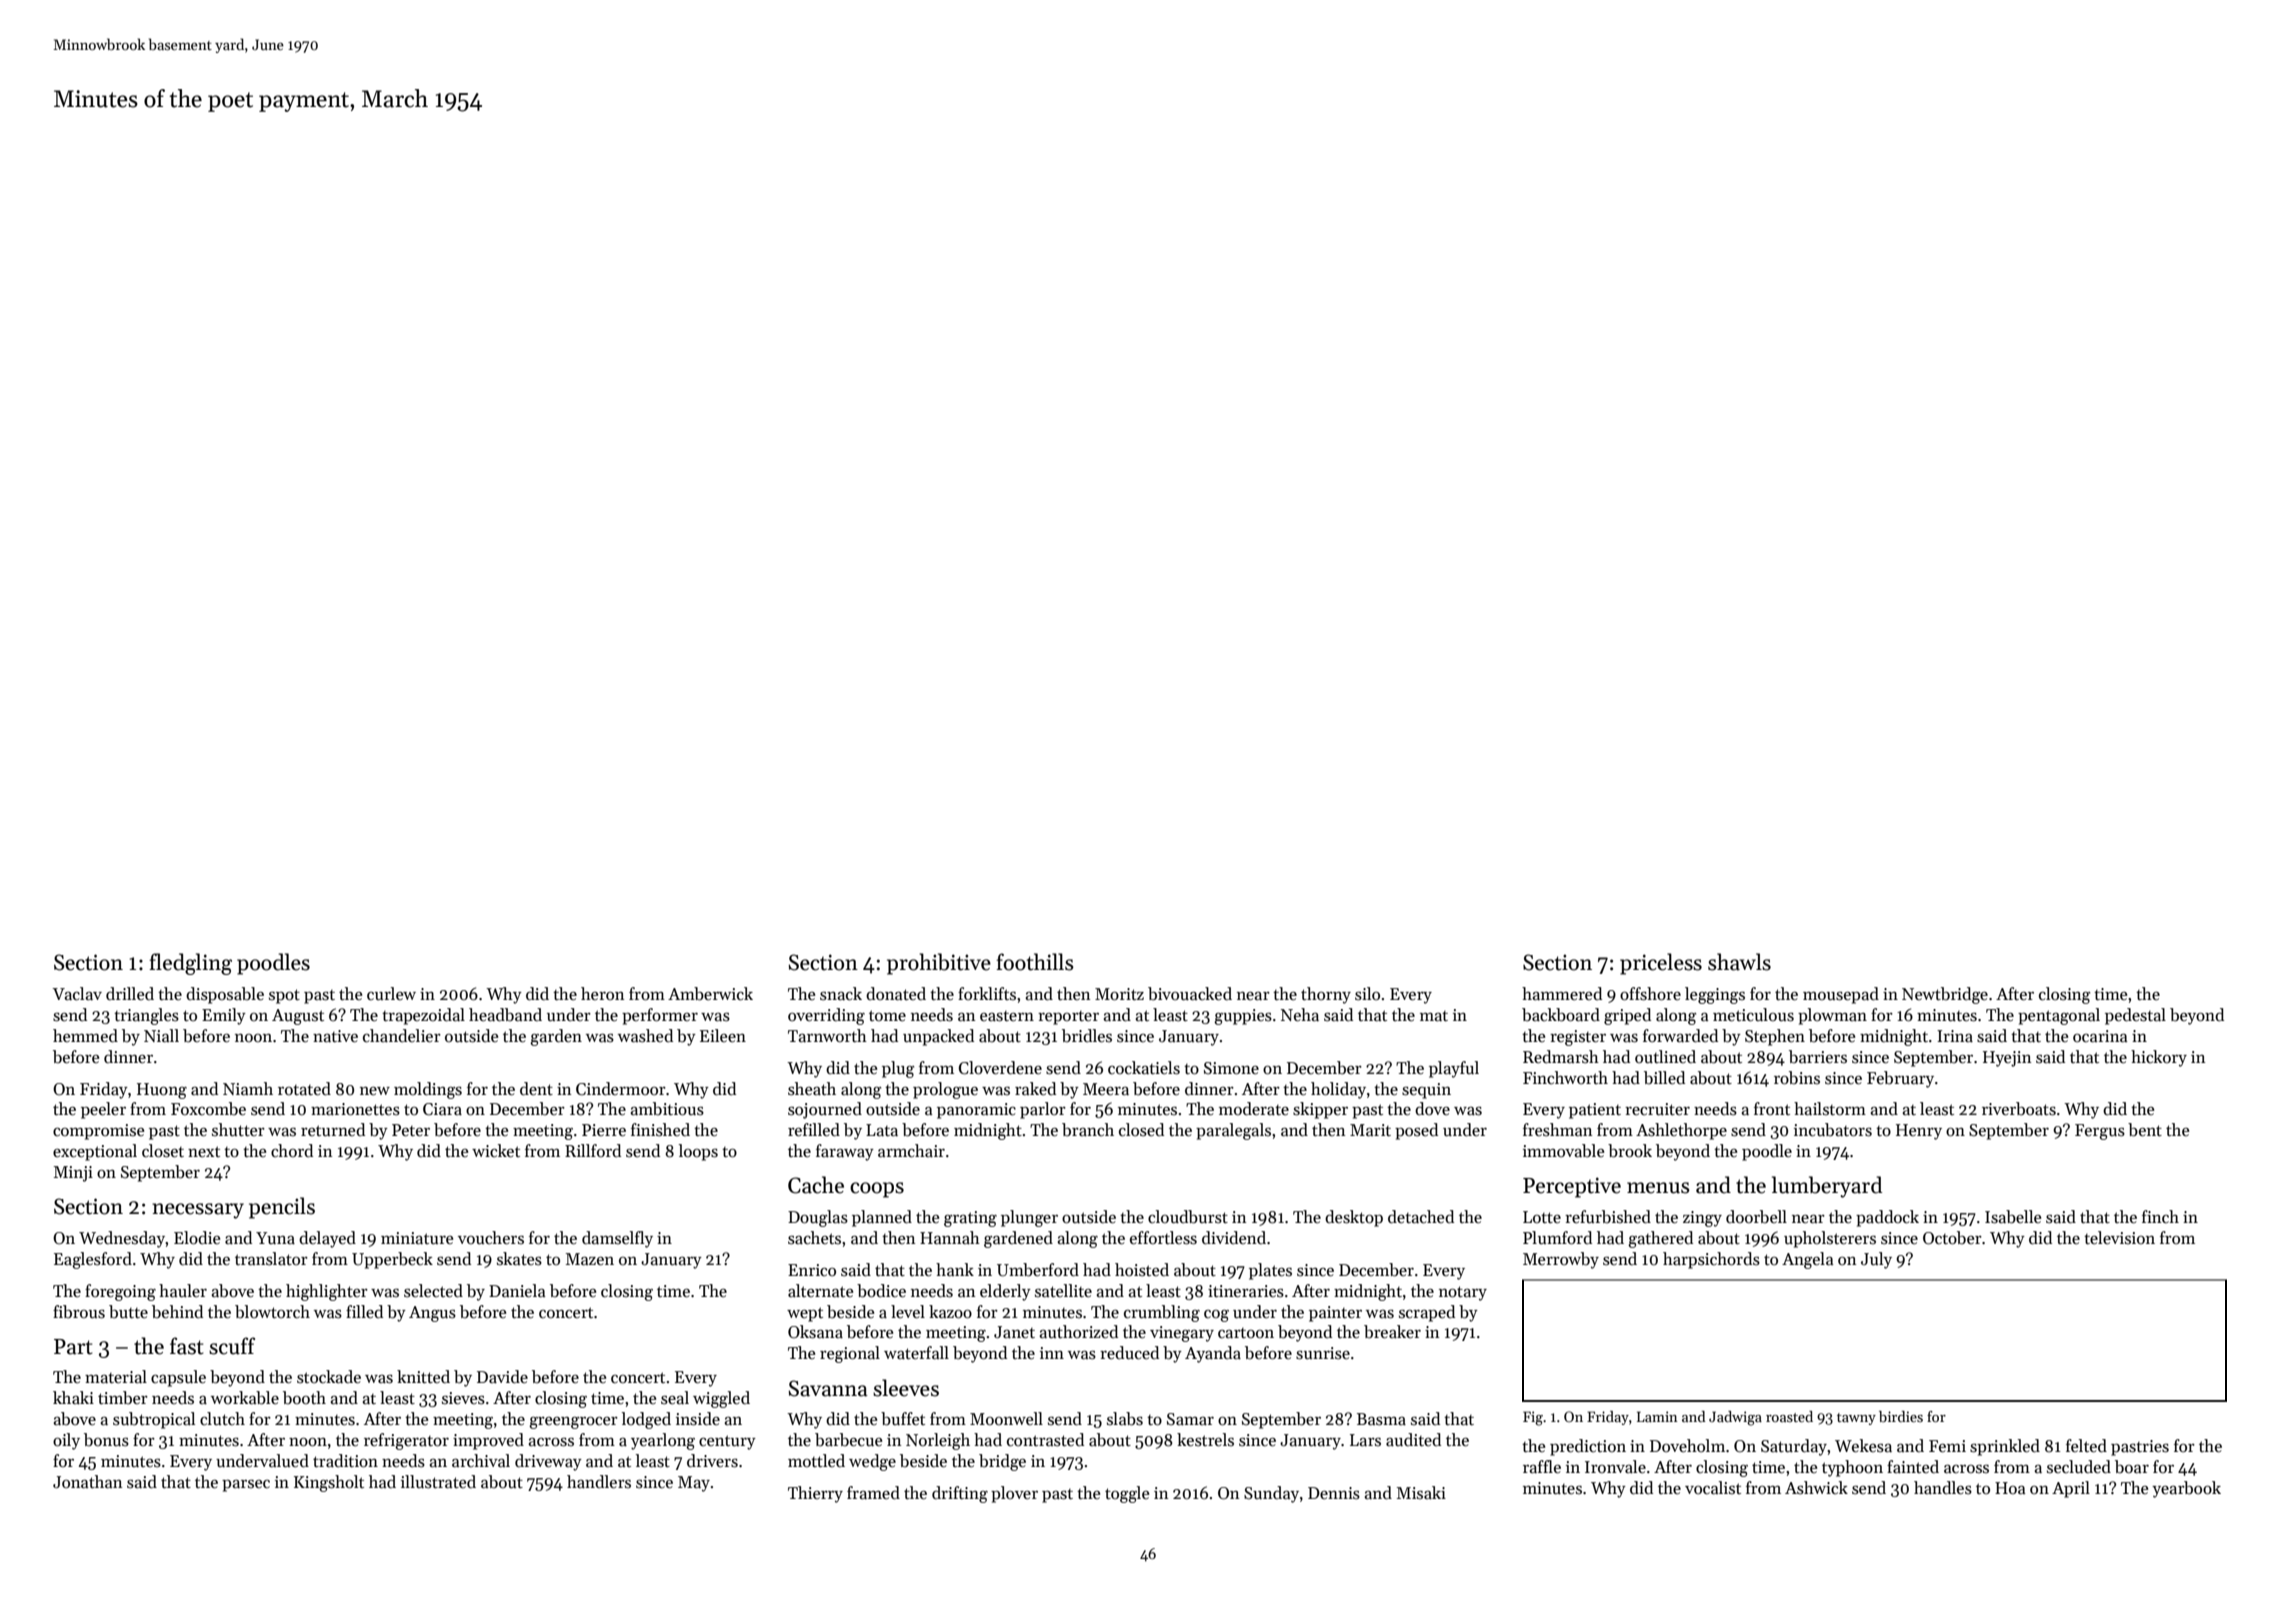  What do you see at coordinates (1078, 1332) in the page?
I see `authorized` at bounding box center [1078, 1332].
